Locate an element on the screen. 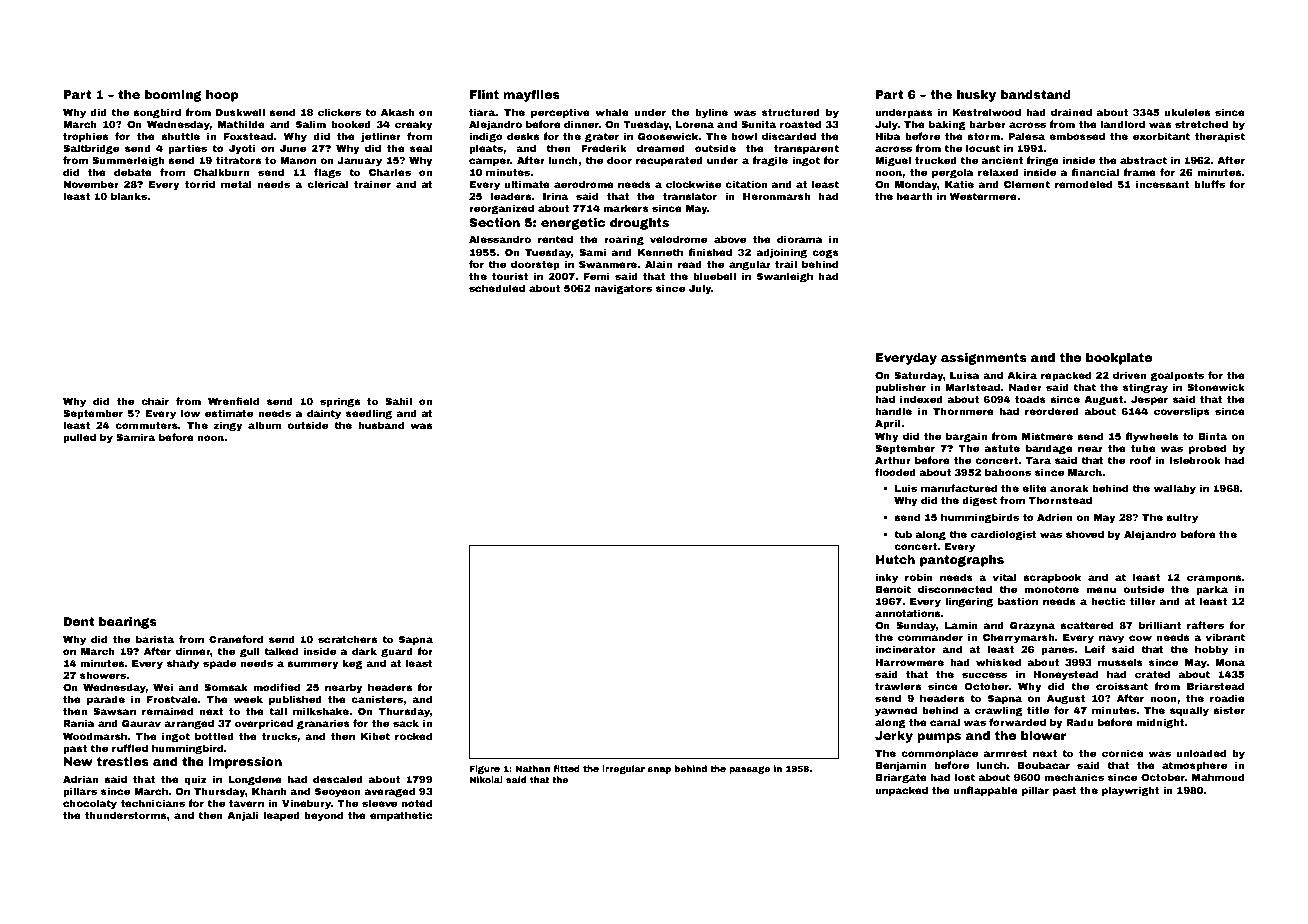 Image resolution: width=1308 pixels, height=924 pixels. empathetic is located at coordinates (401, 816).
